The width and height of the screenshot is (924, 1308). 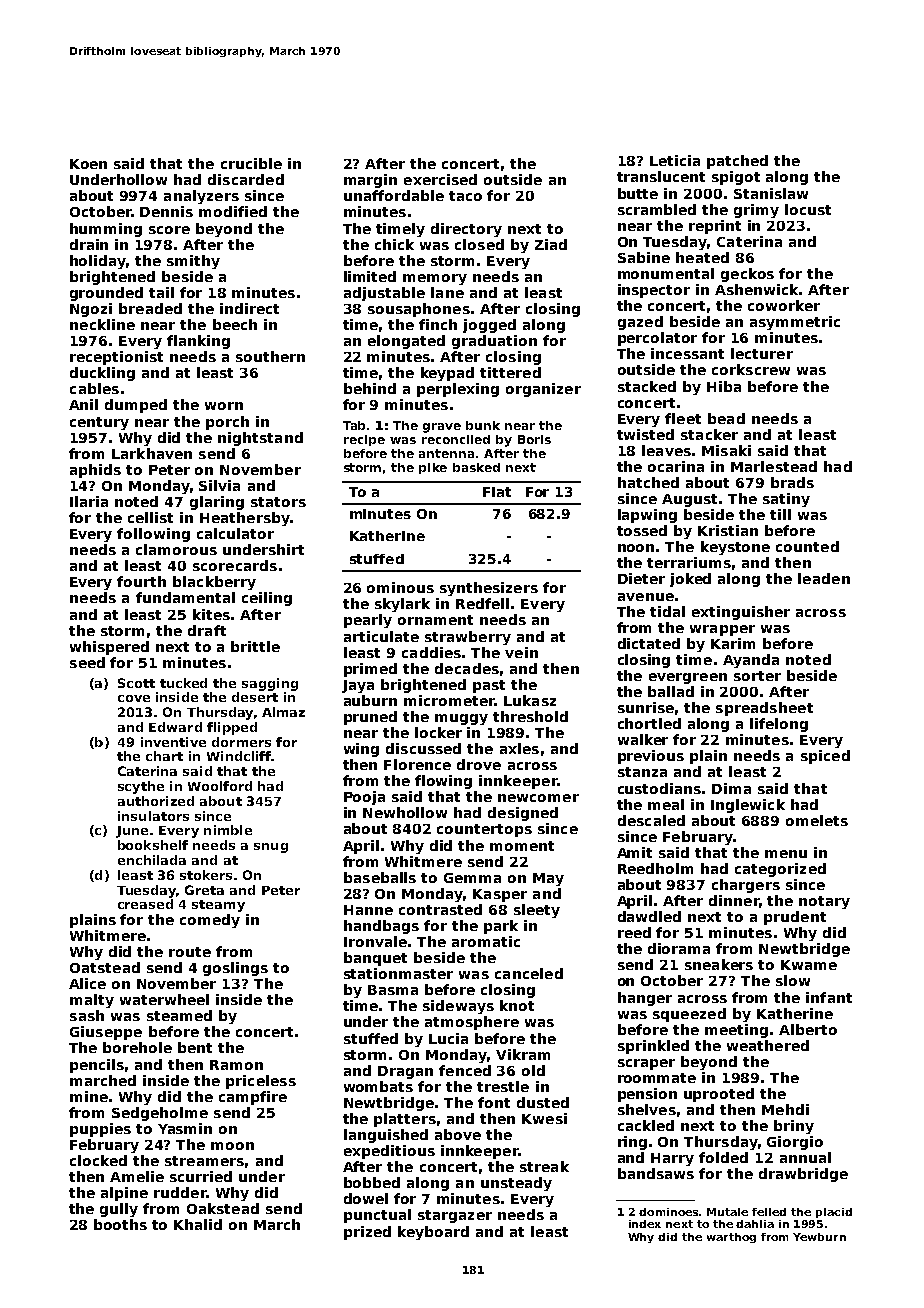 I want to click on booths, so click(x=120, y=1224).
